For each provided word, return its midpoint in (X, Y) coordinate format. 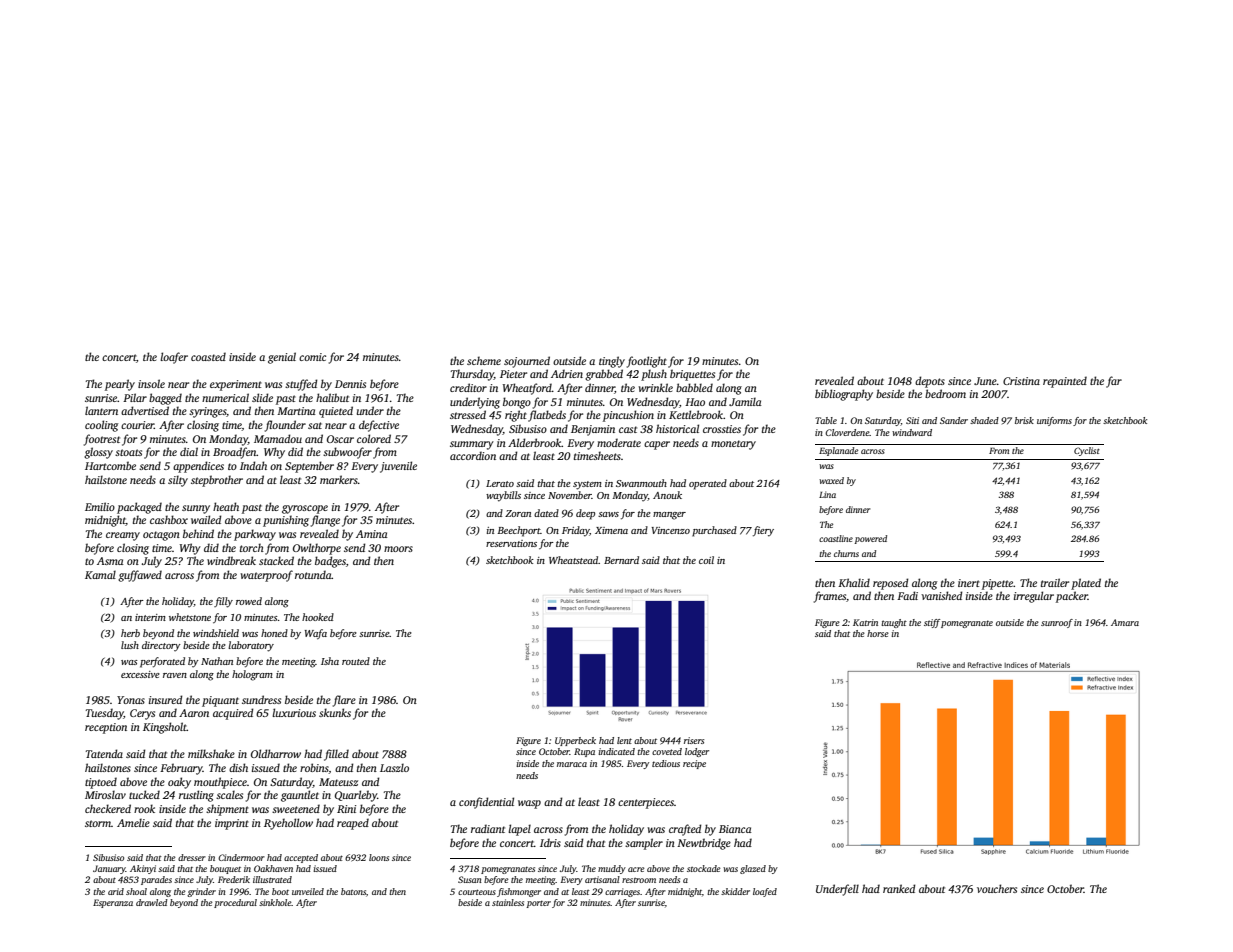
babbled (694, 387)
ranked (899, 888)
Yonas (131, 700)
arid (116, 891)
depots (930, 382)
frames (830, 597)
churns (846, 553)
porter (538, 904)
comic (312, 357)
